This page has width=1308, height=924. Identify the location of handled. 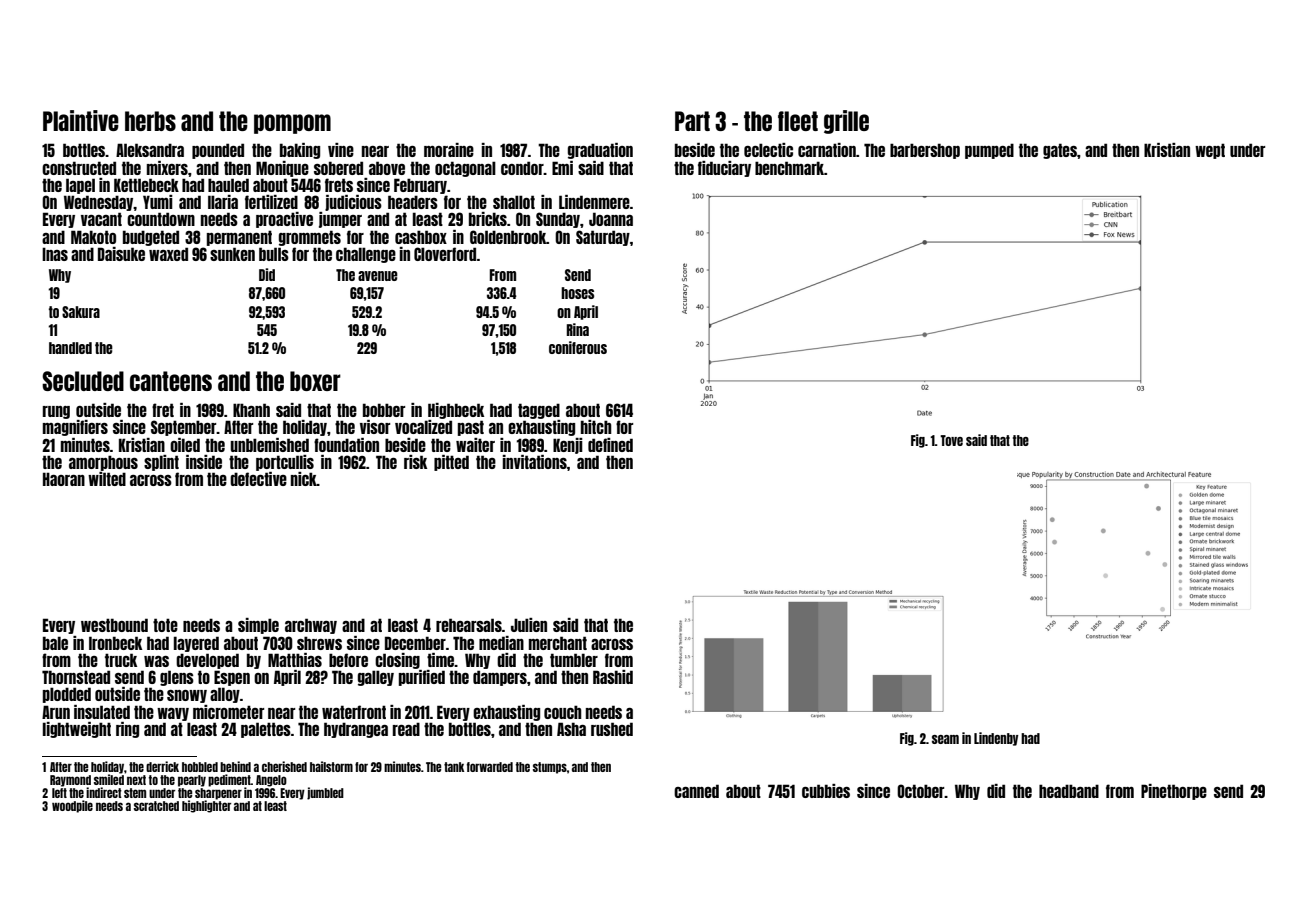
(70, 348).
